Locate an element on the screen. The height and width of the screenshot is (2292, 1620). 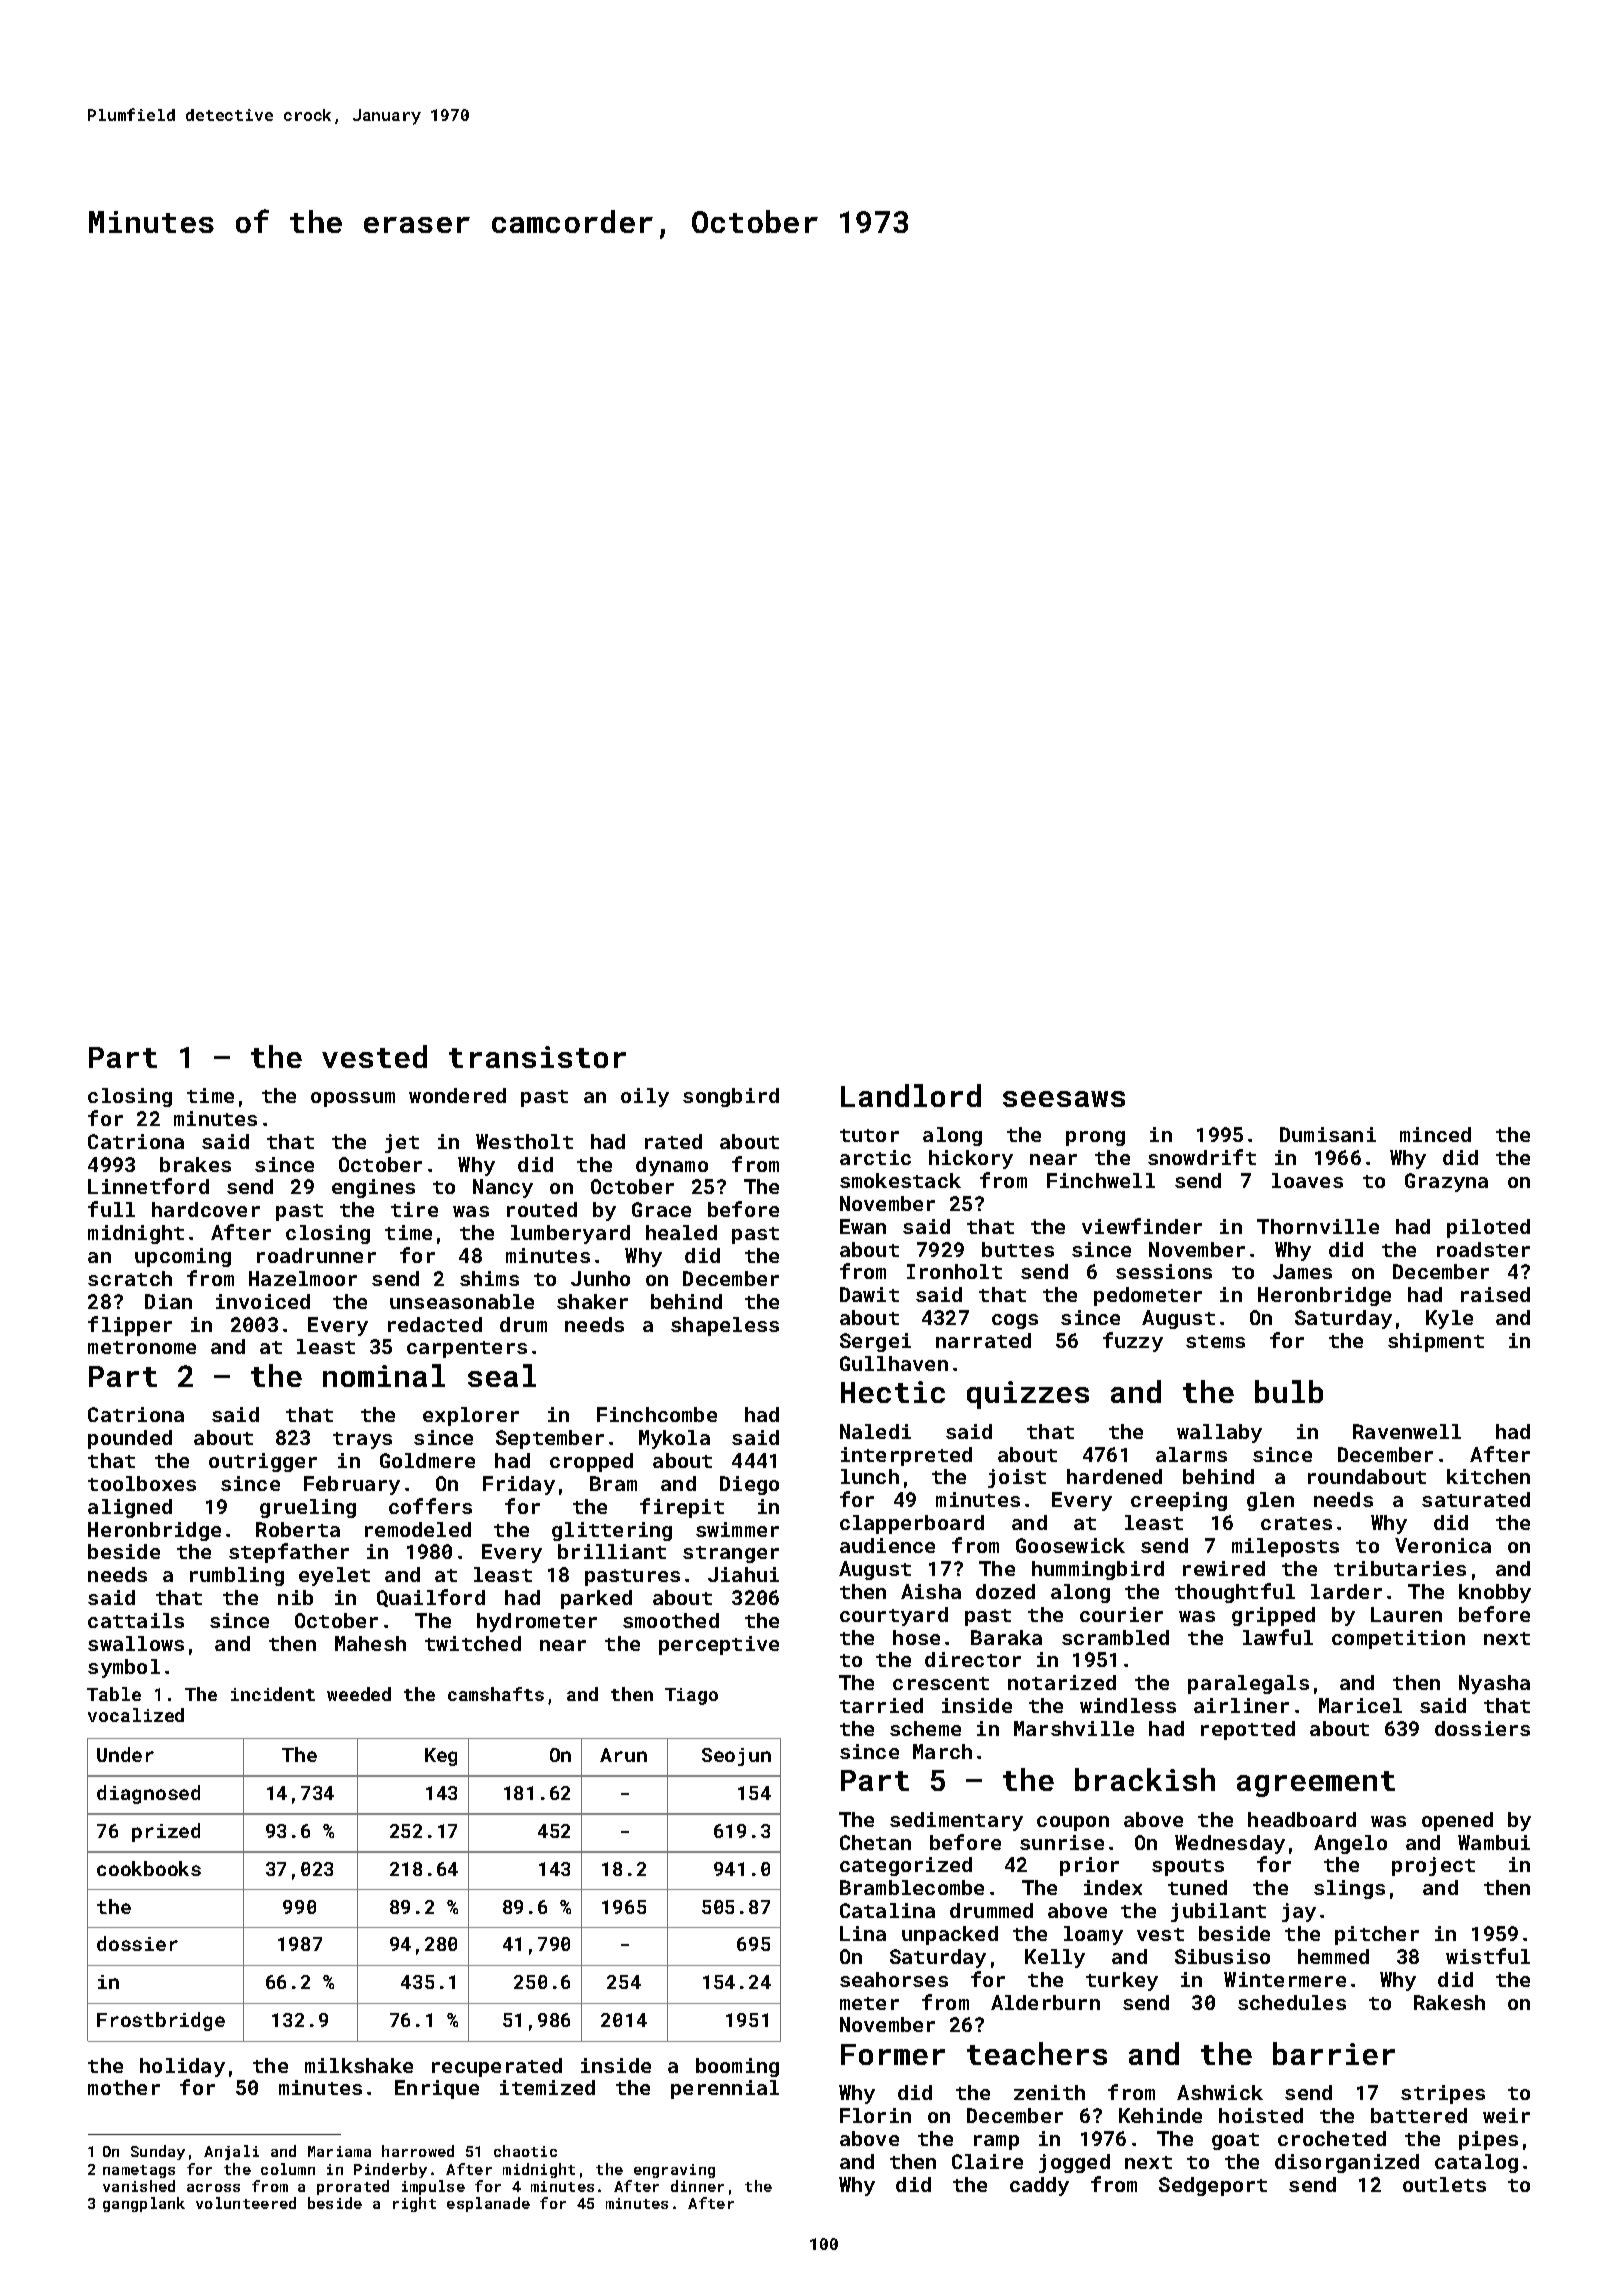
caddy is located at coordinates (1039, 2186).
